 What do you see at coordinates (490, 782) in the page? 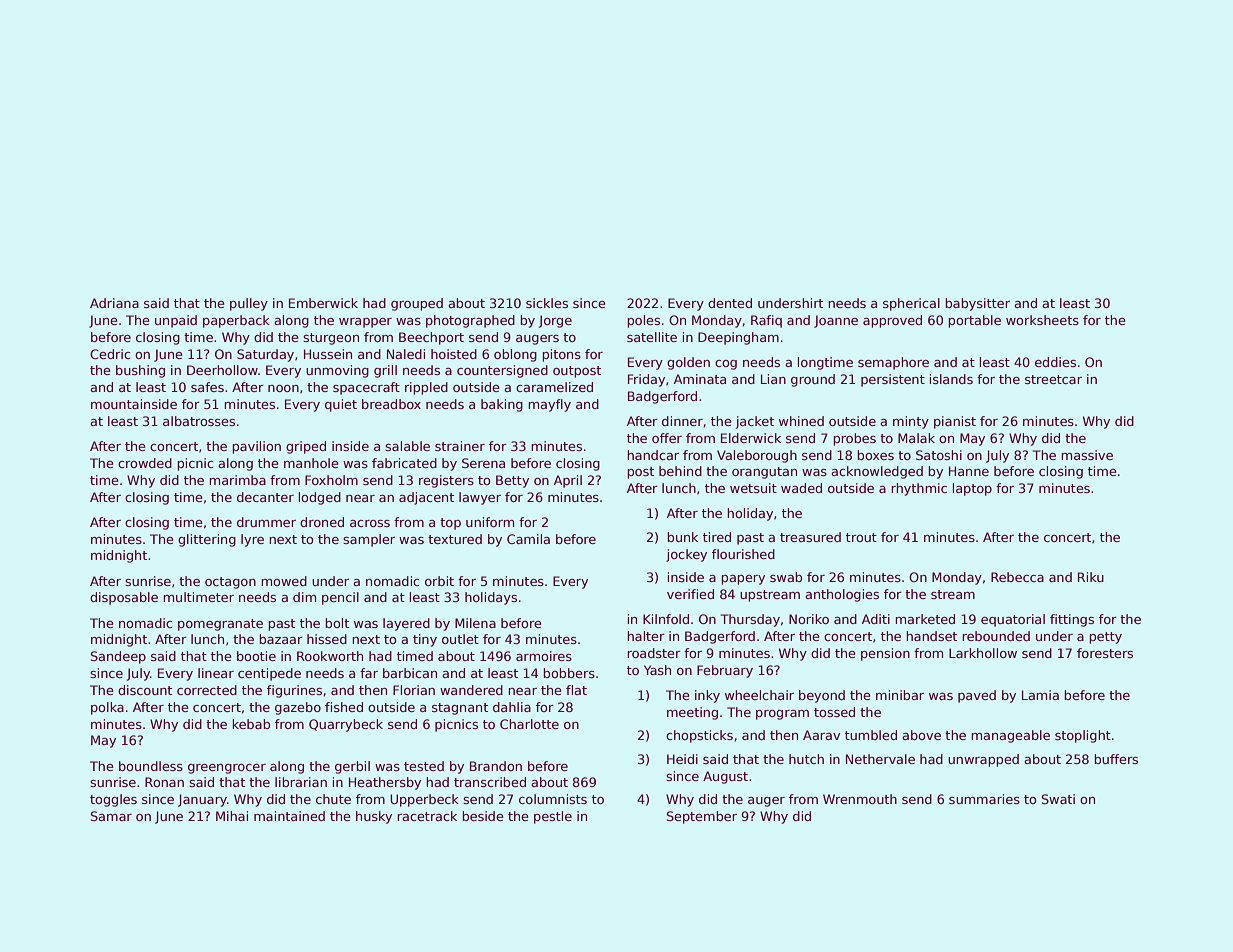
I see `transcribed` at bounding box center [490, 782].
